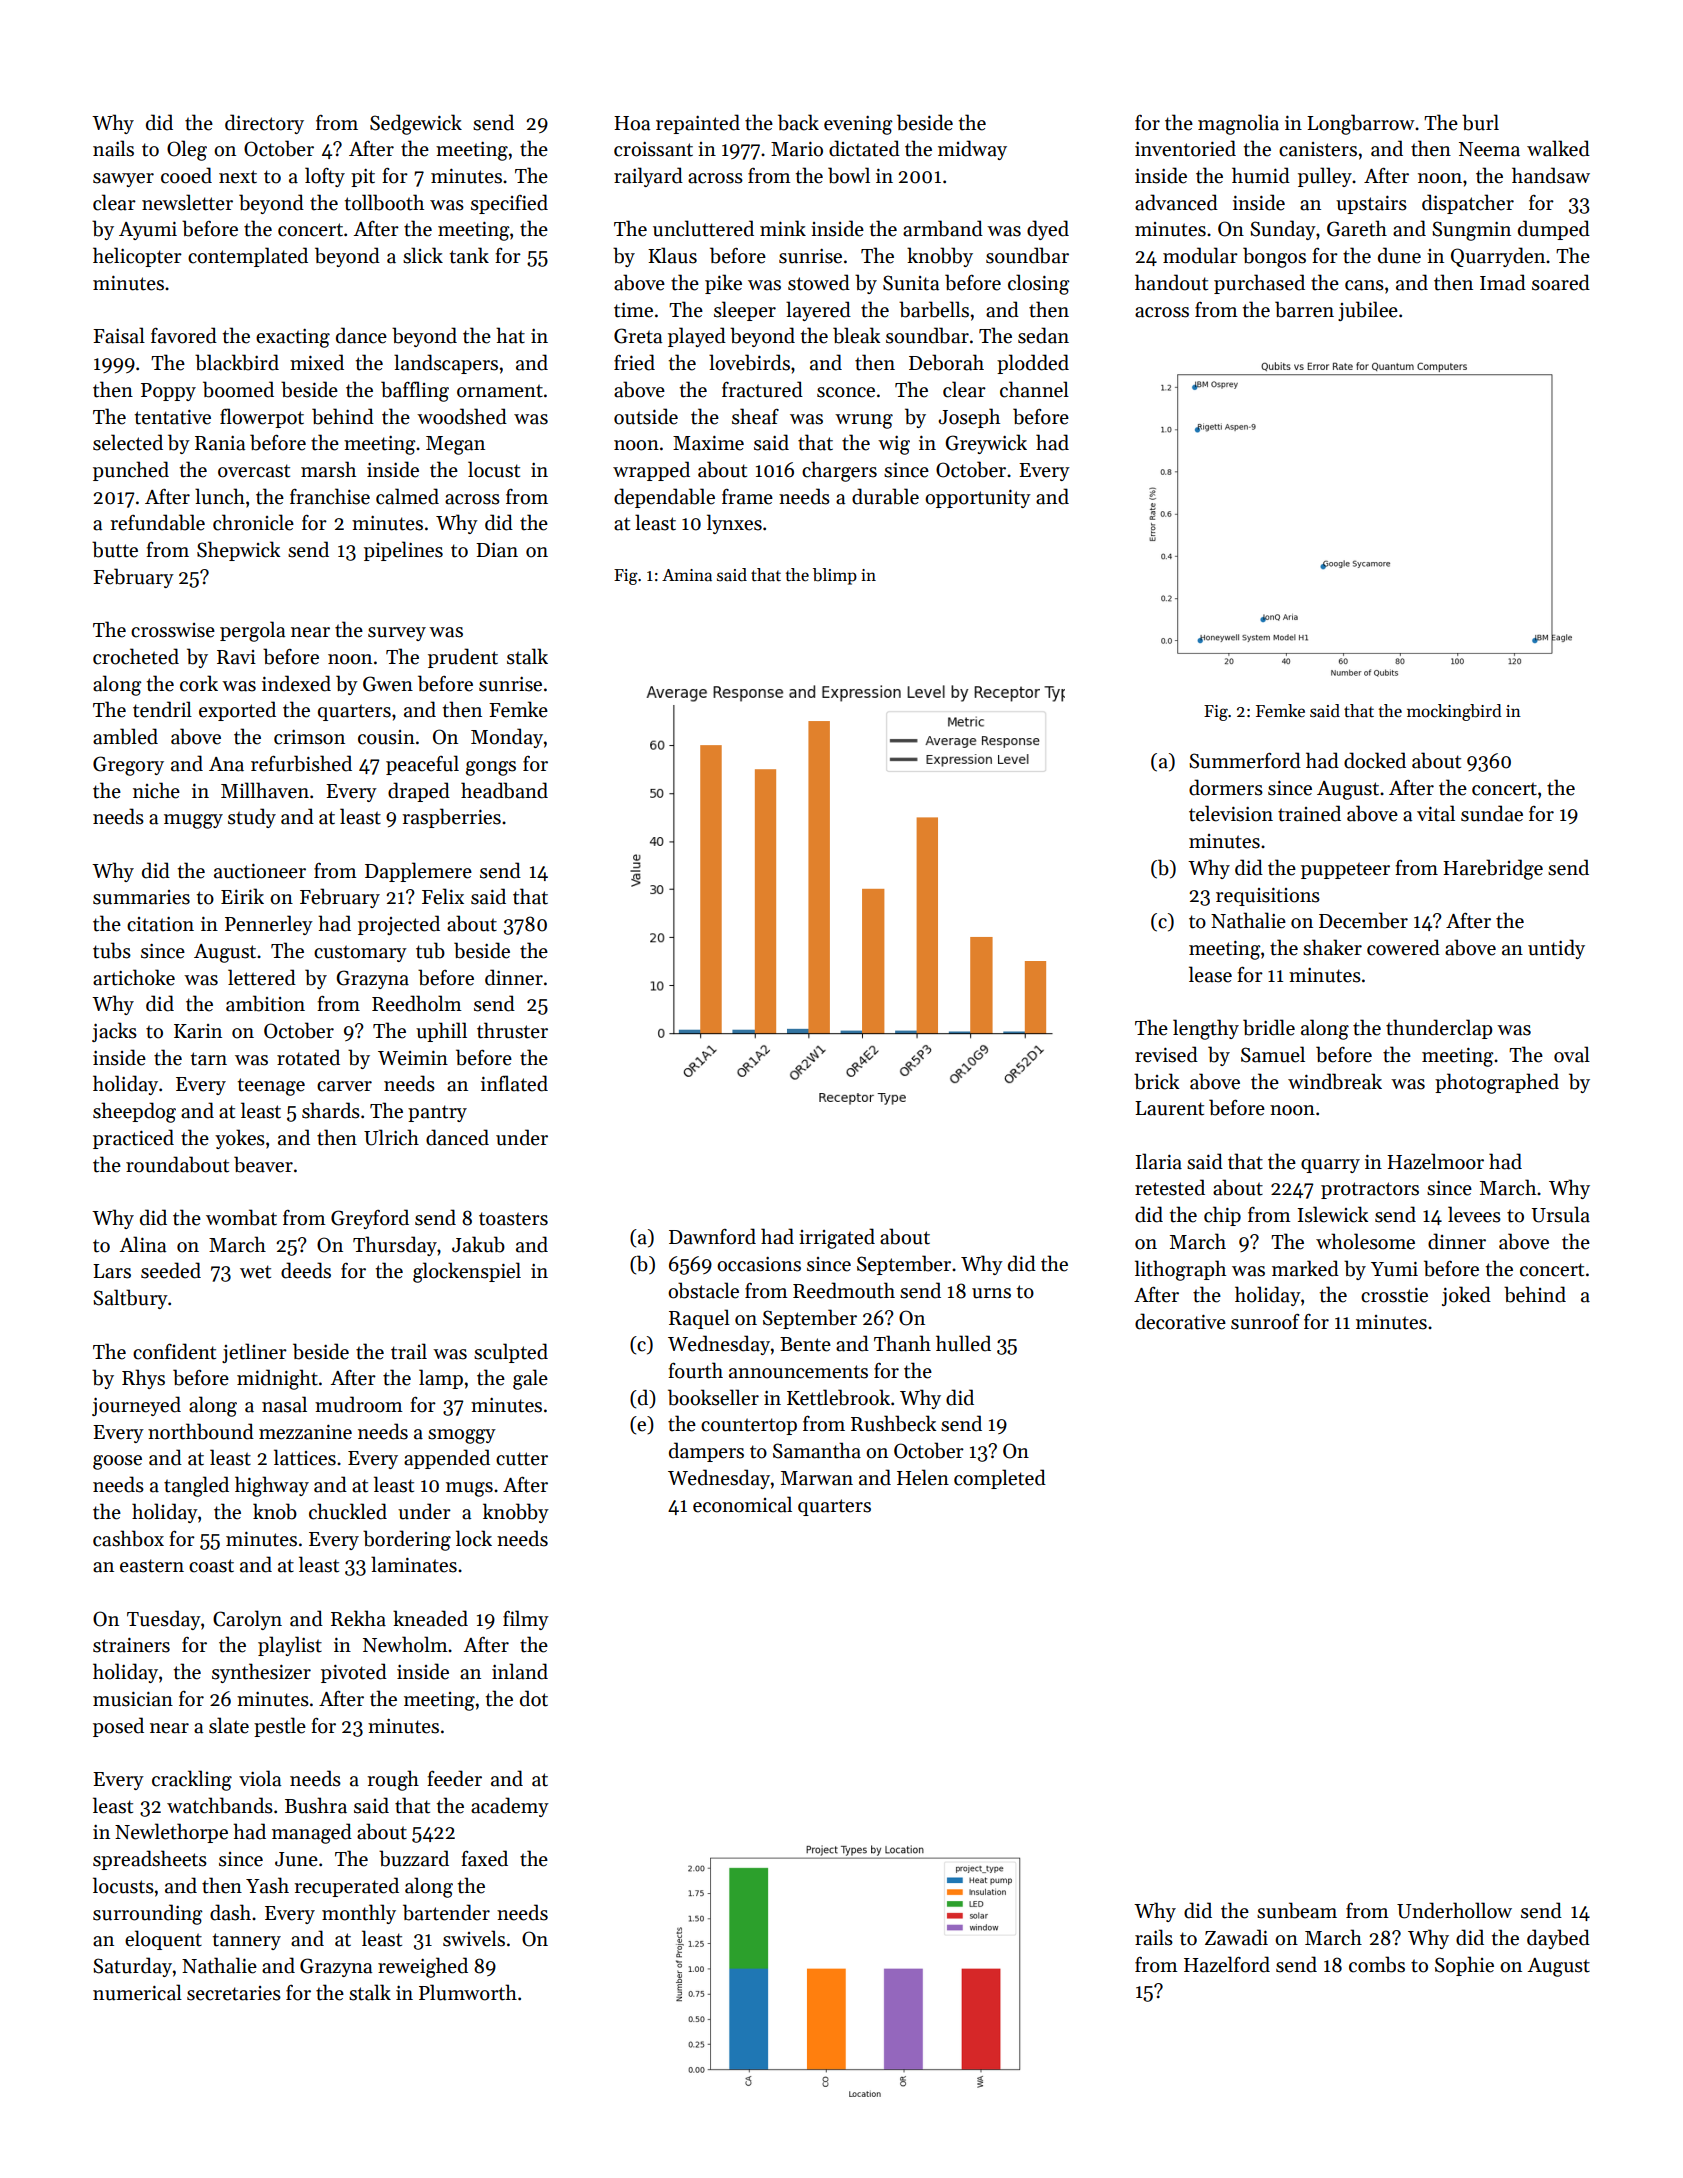  I want to click on customary, so click(360, 953).
